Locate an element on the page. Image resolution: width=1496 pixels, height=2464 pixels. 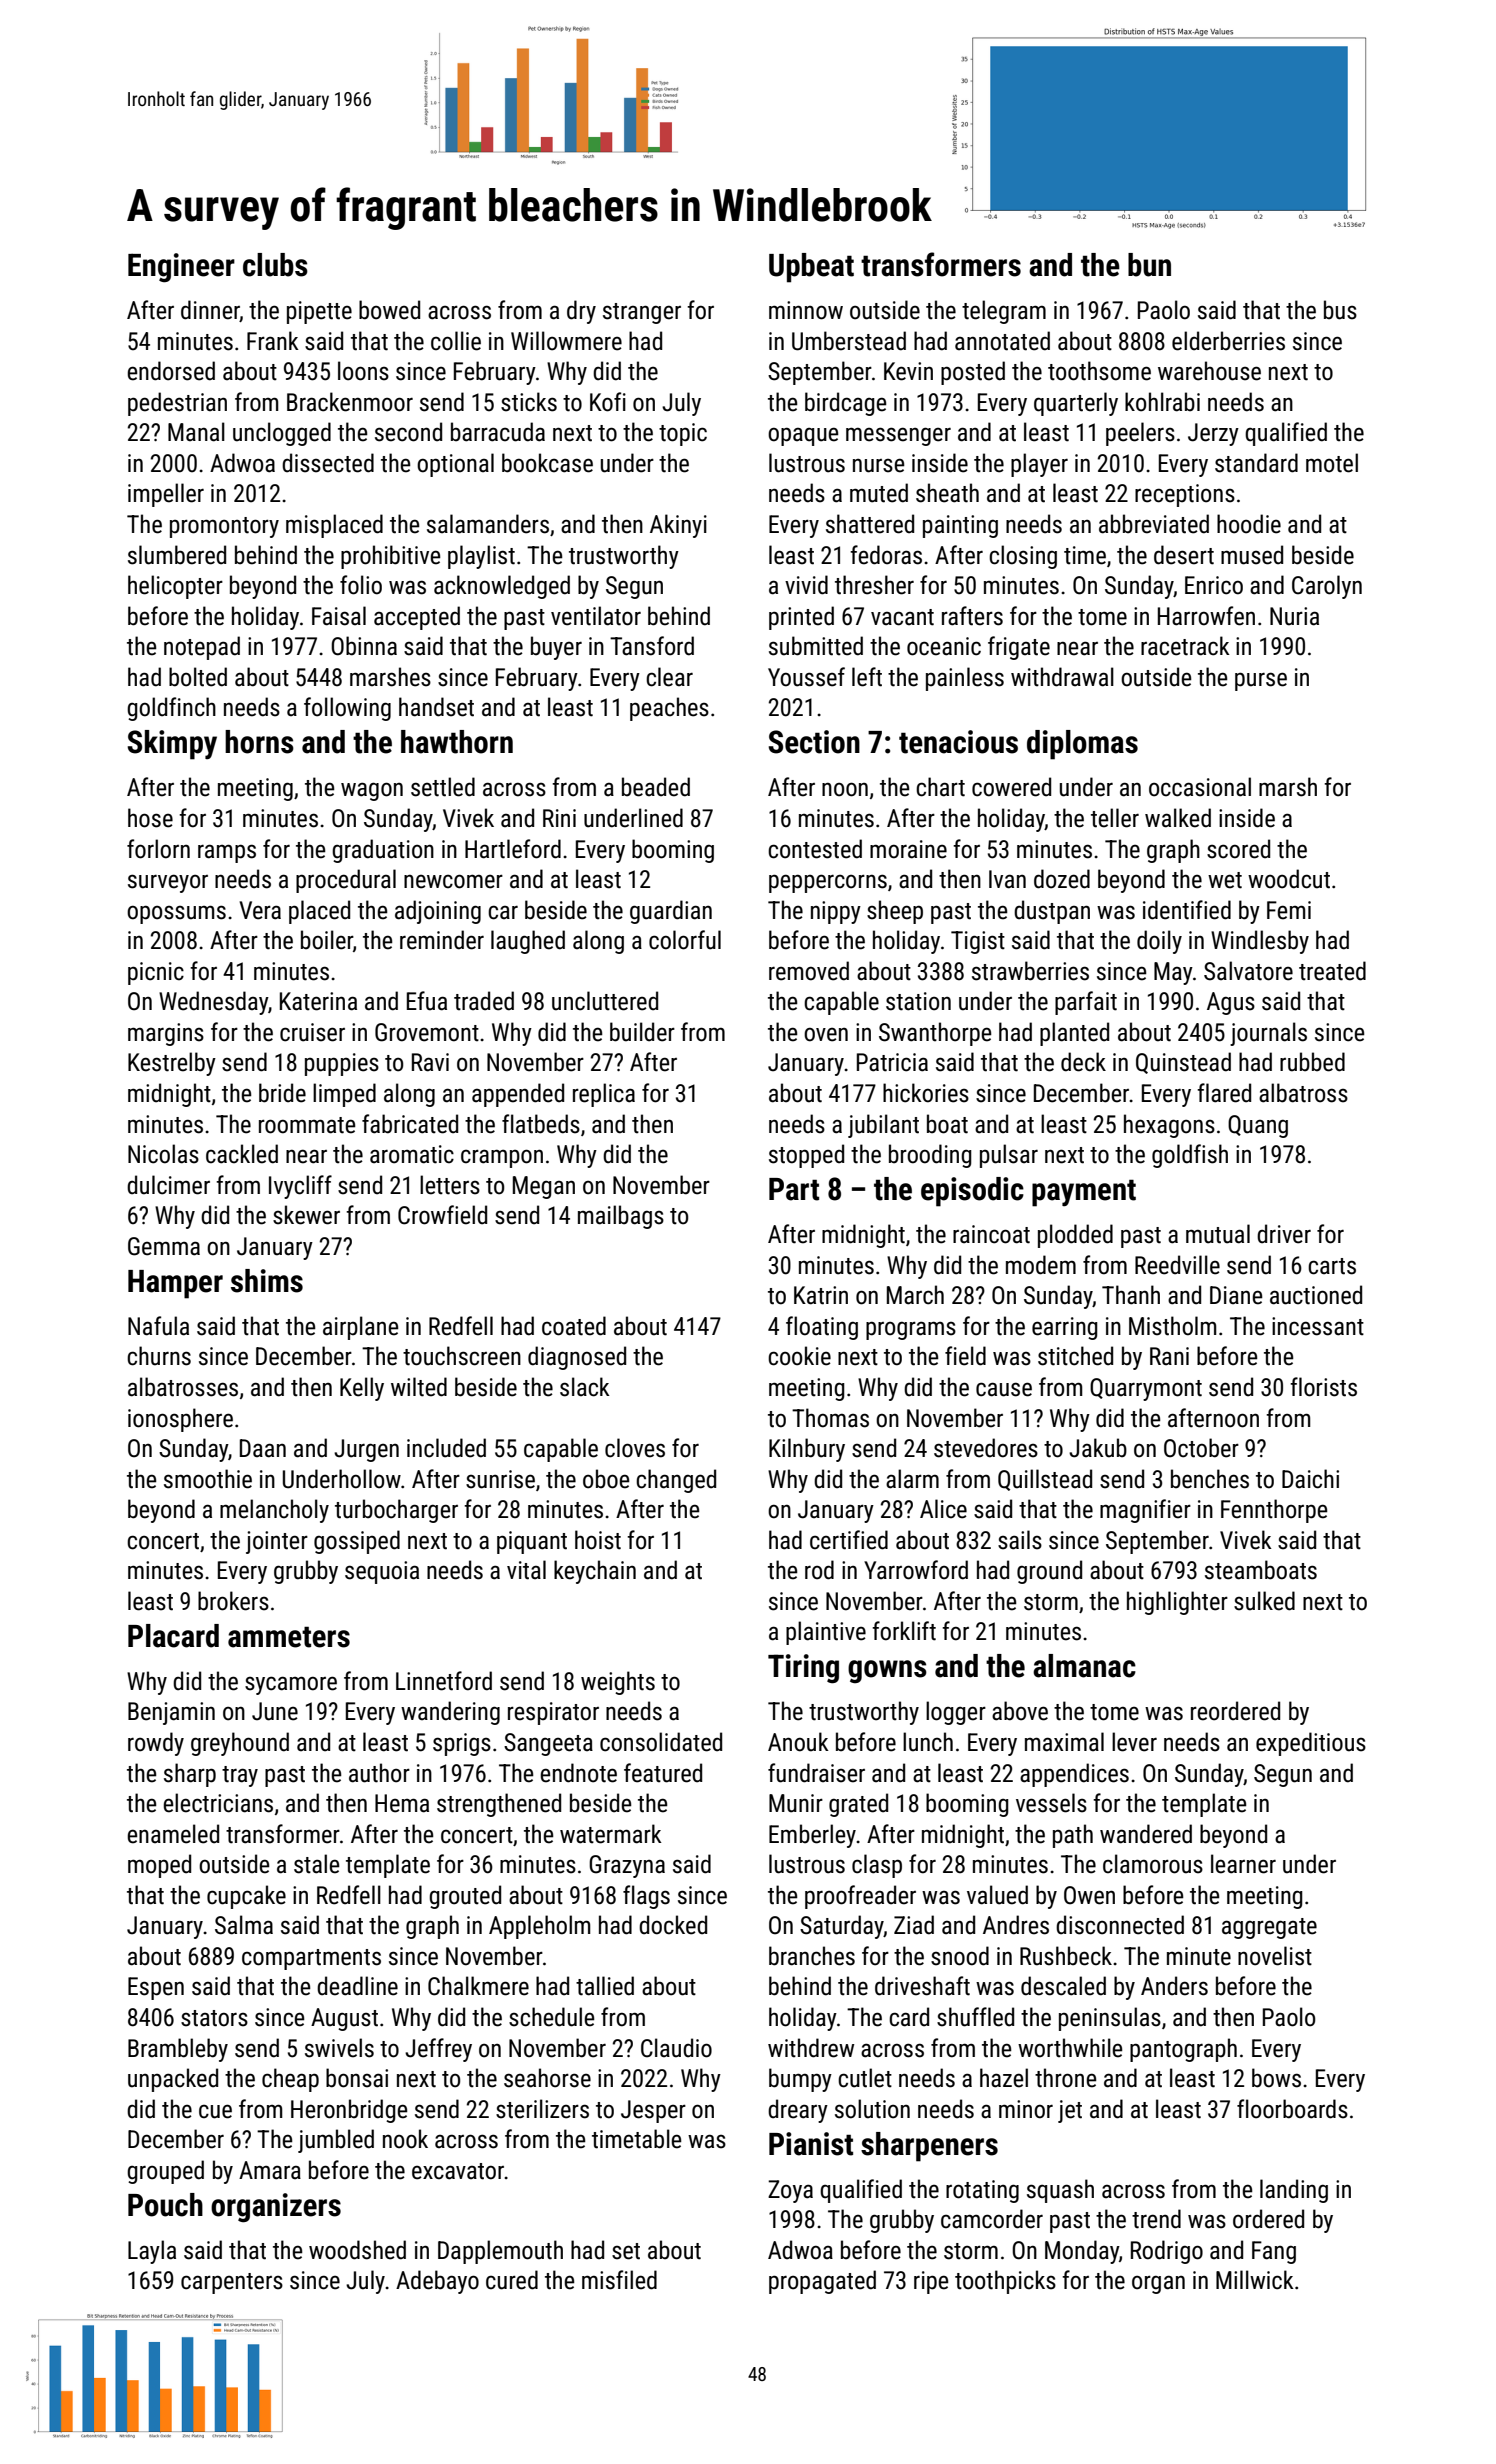
ripe is located at coordinates (931, 2282).
